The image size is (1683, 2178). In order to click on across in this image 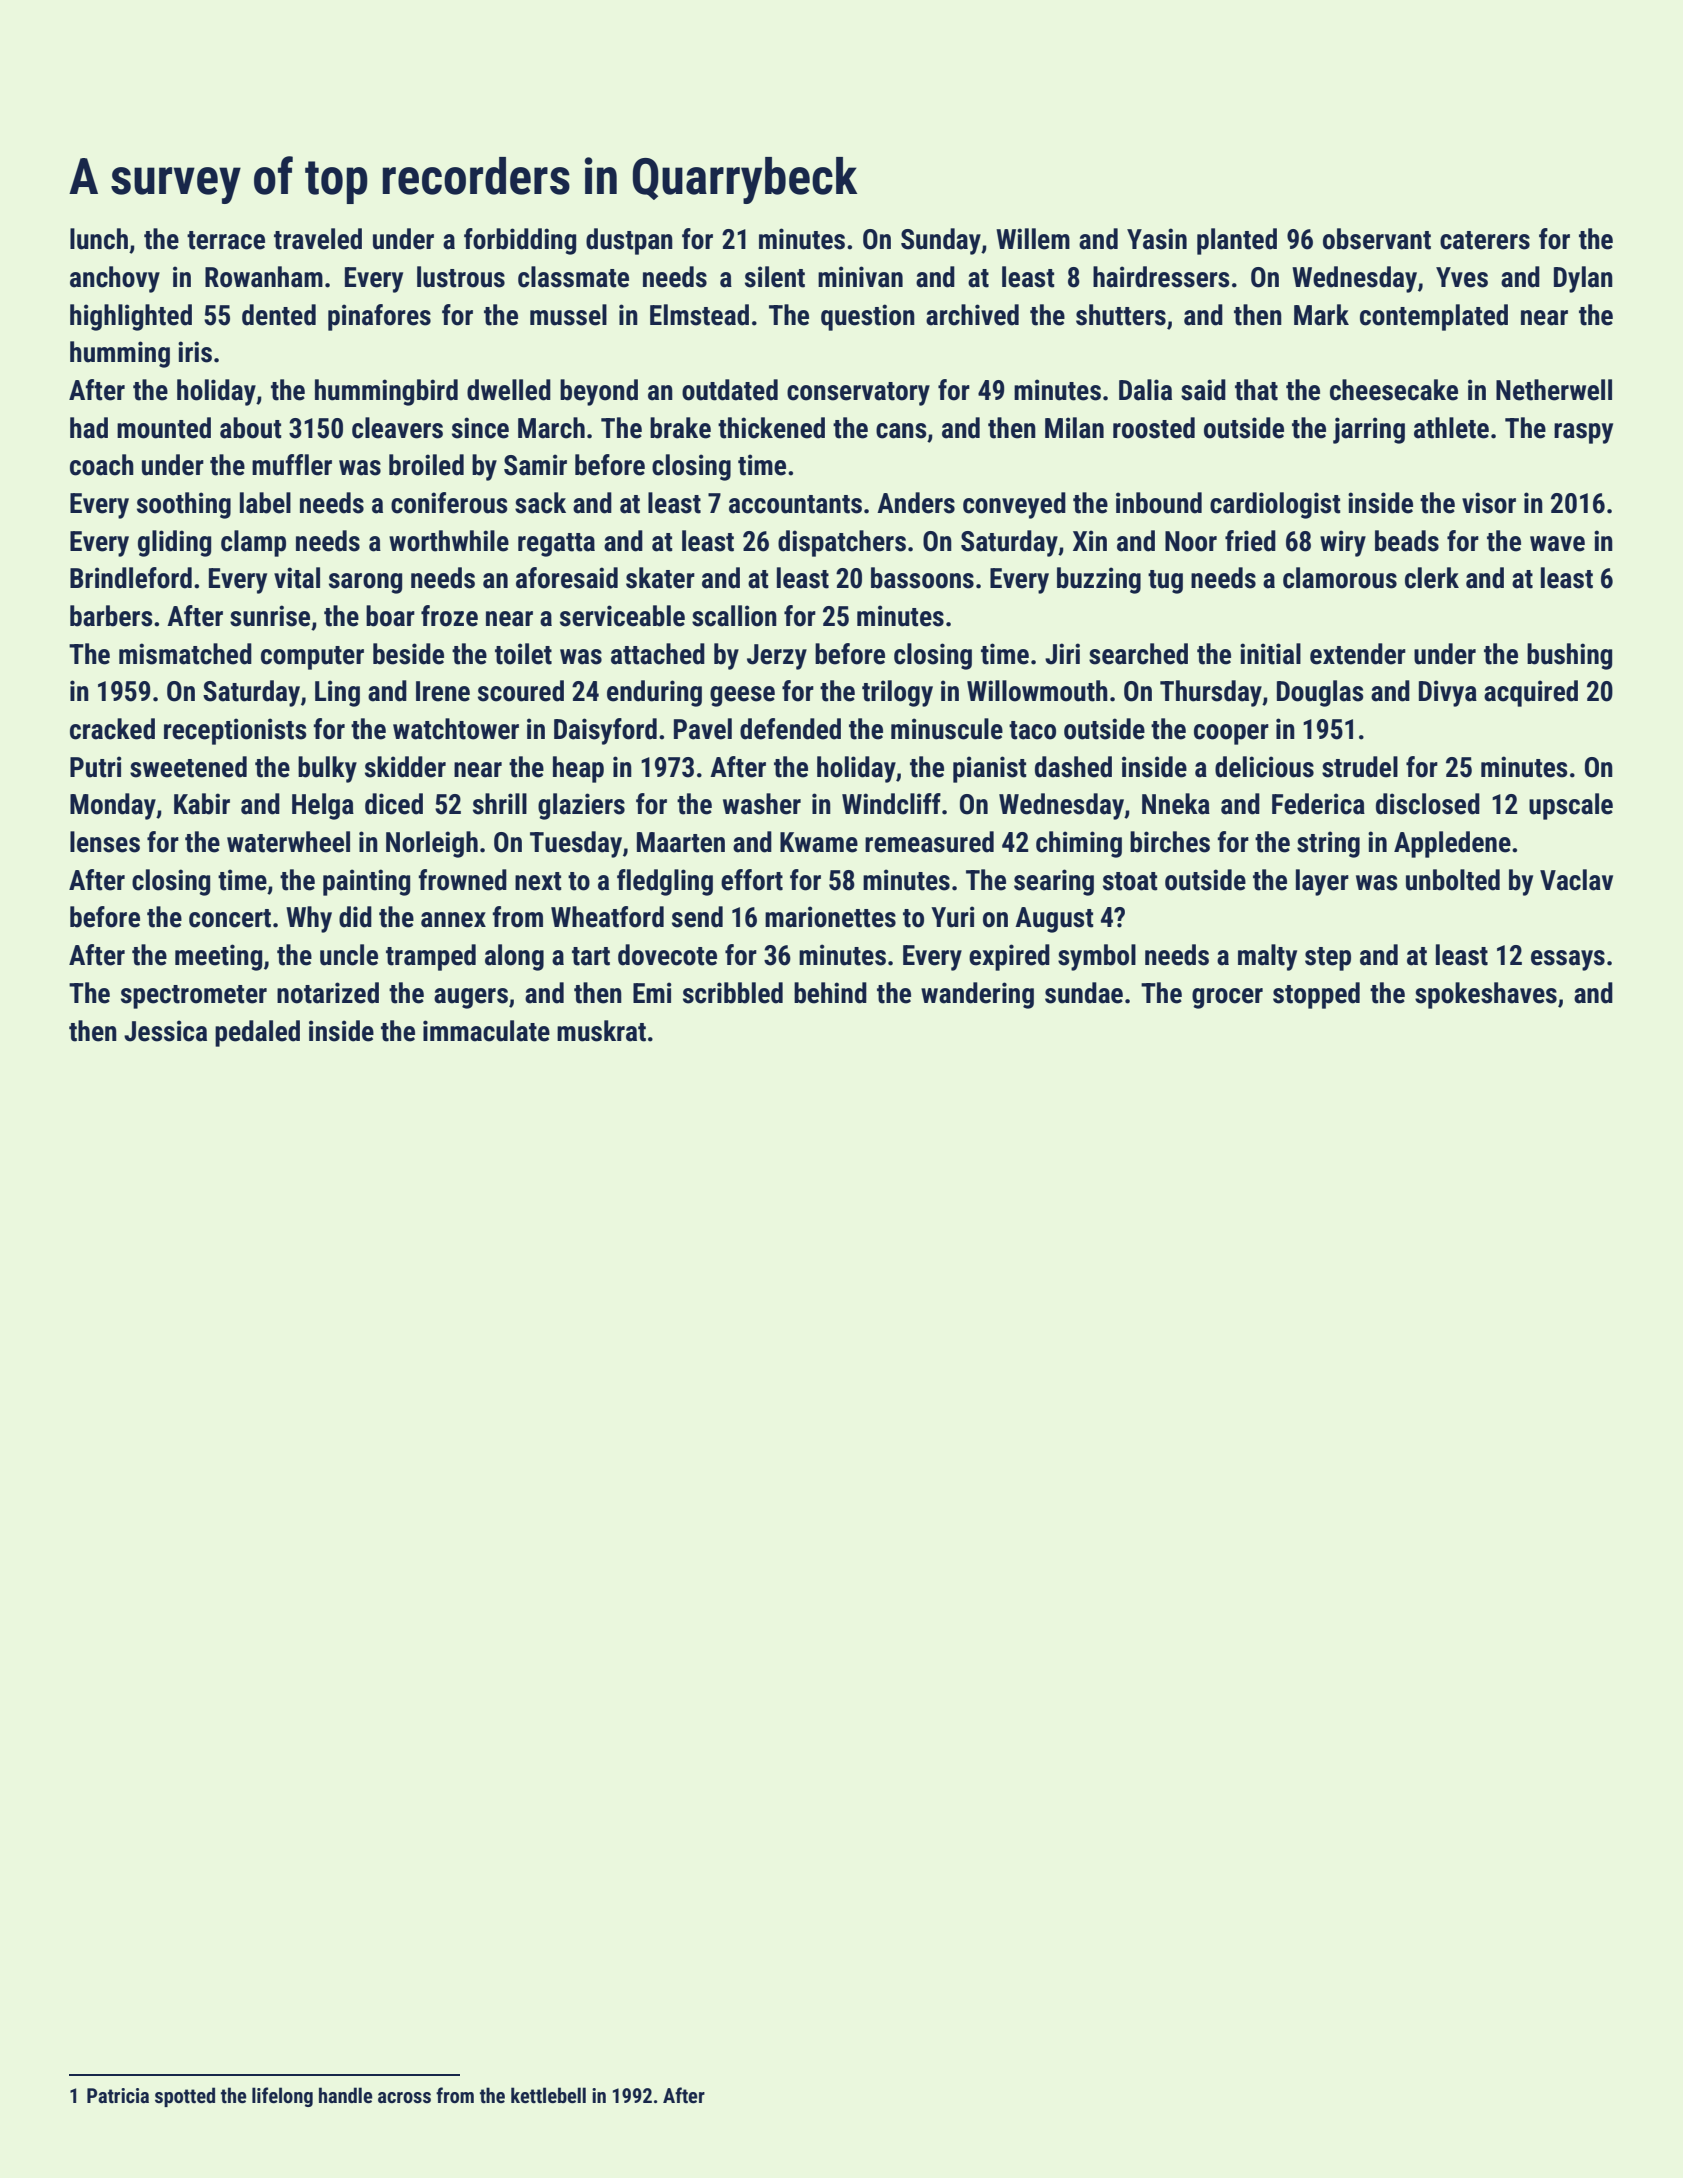, I will do `click(404, 2097)`.
